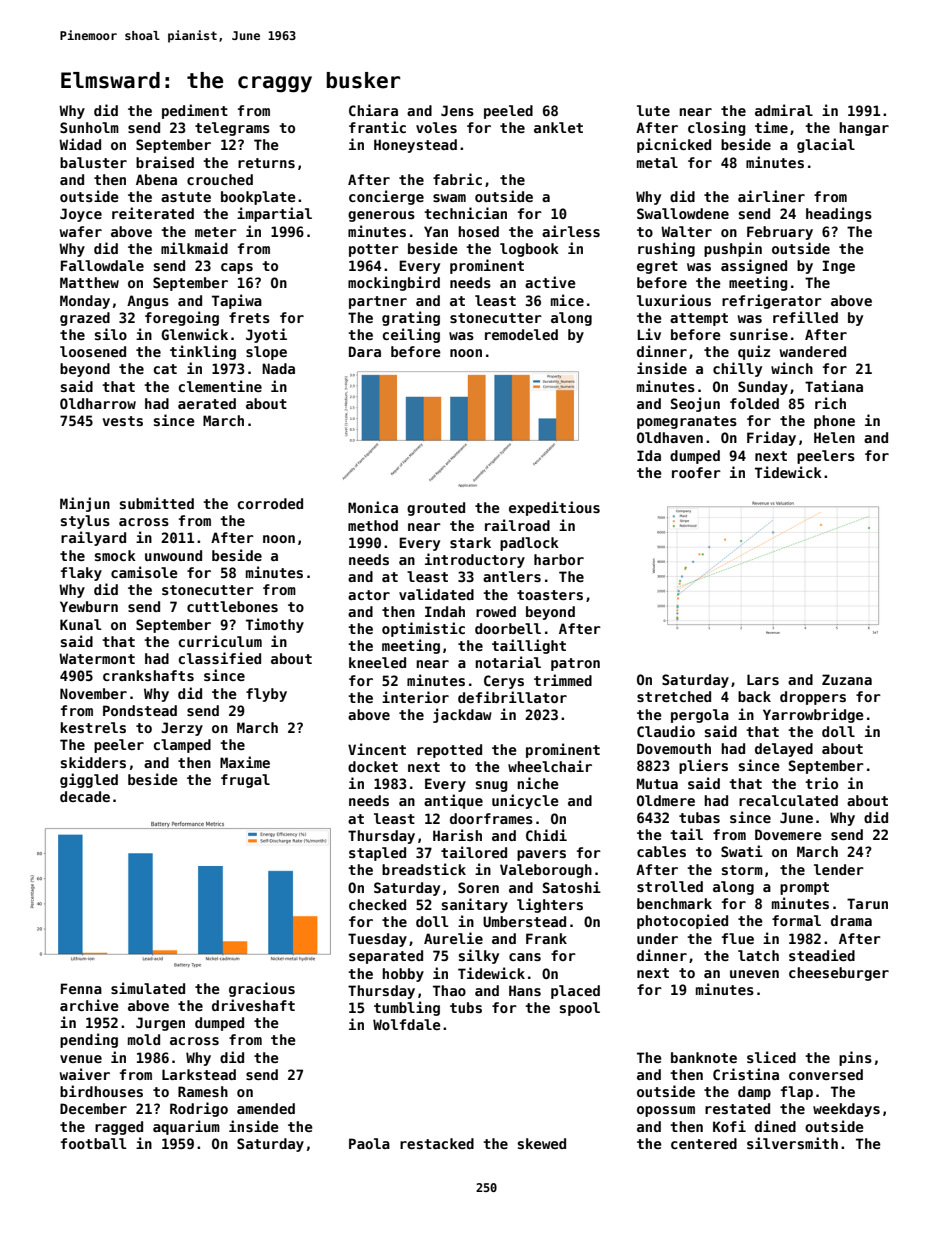 The width and height of the screenshot is (952, 1233). I want to click on Maxime, so click(245, 762).
